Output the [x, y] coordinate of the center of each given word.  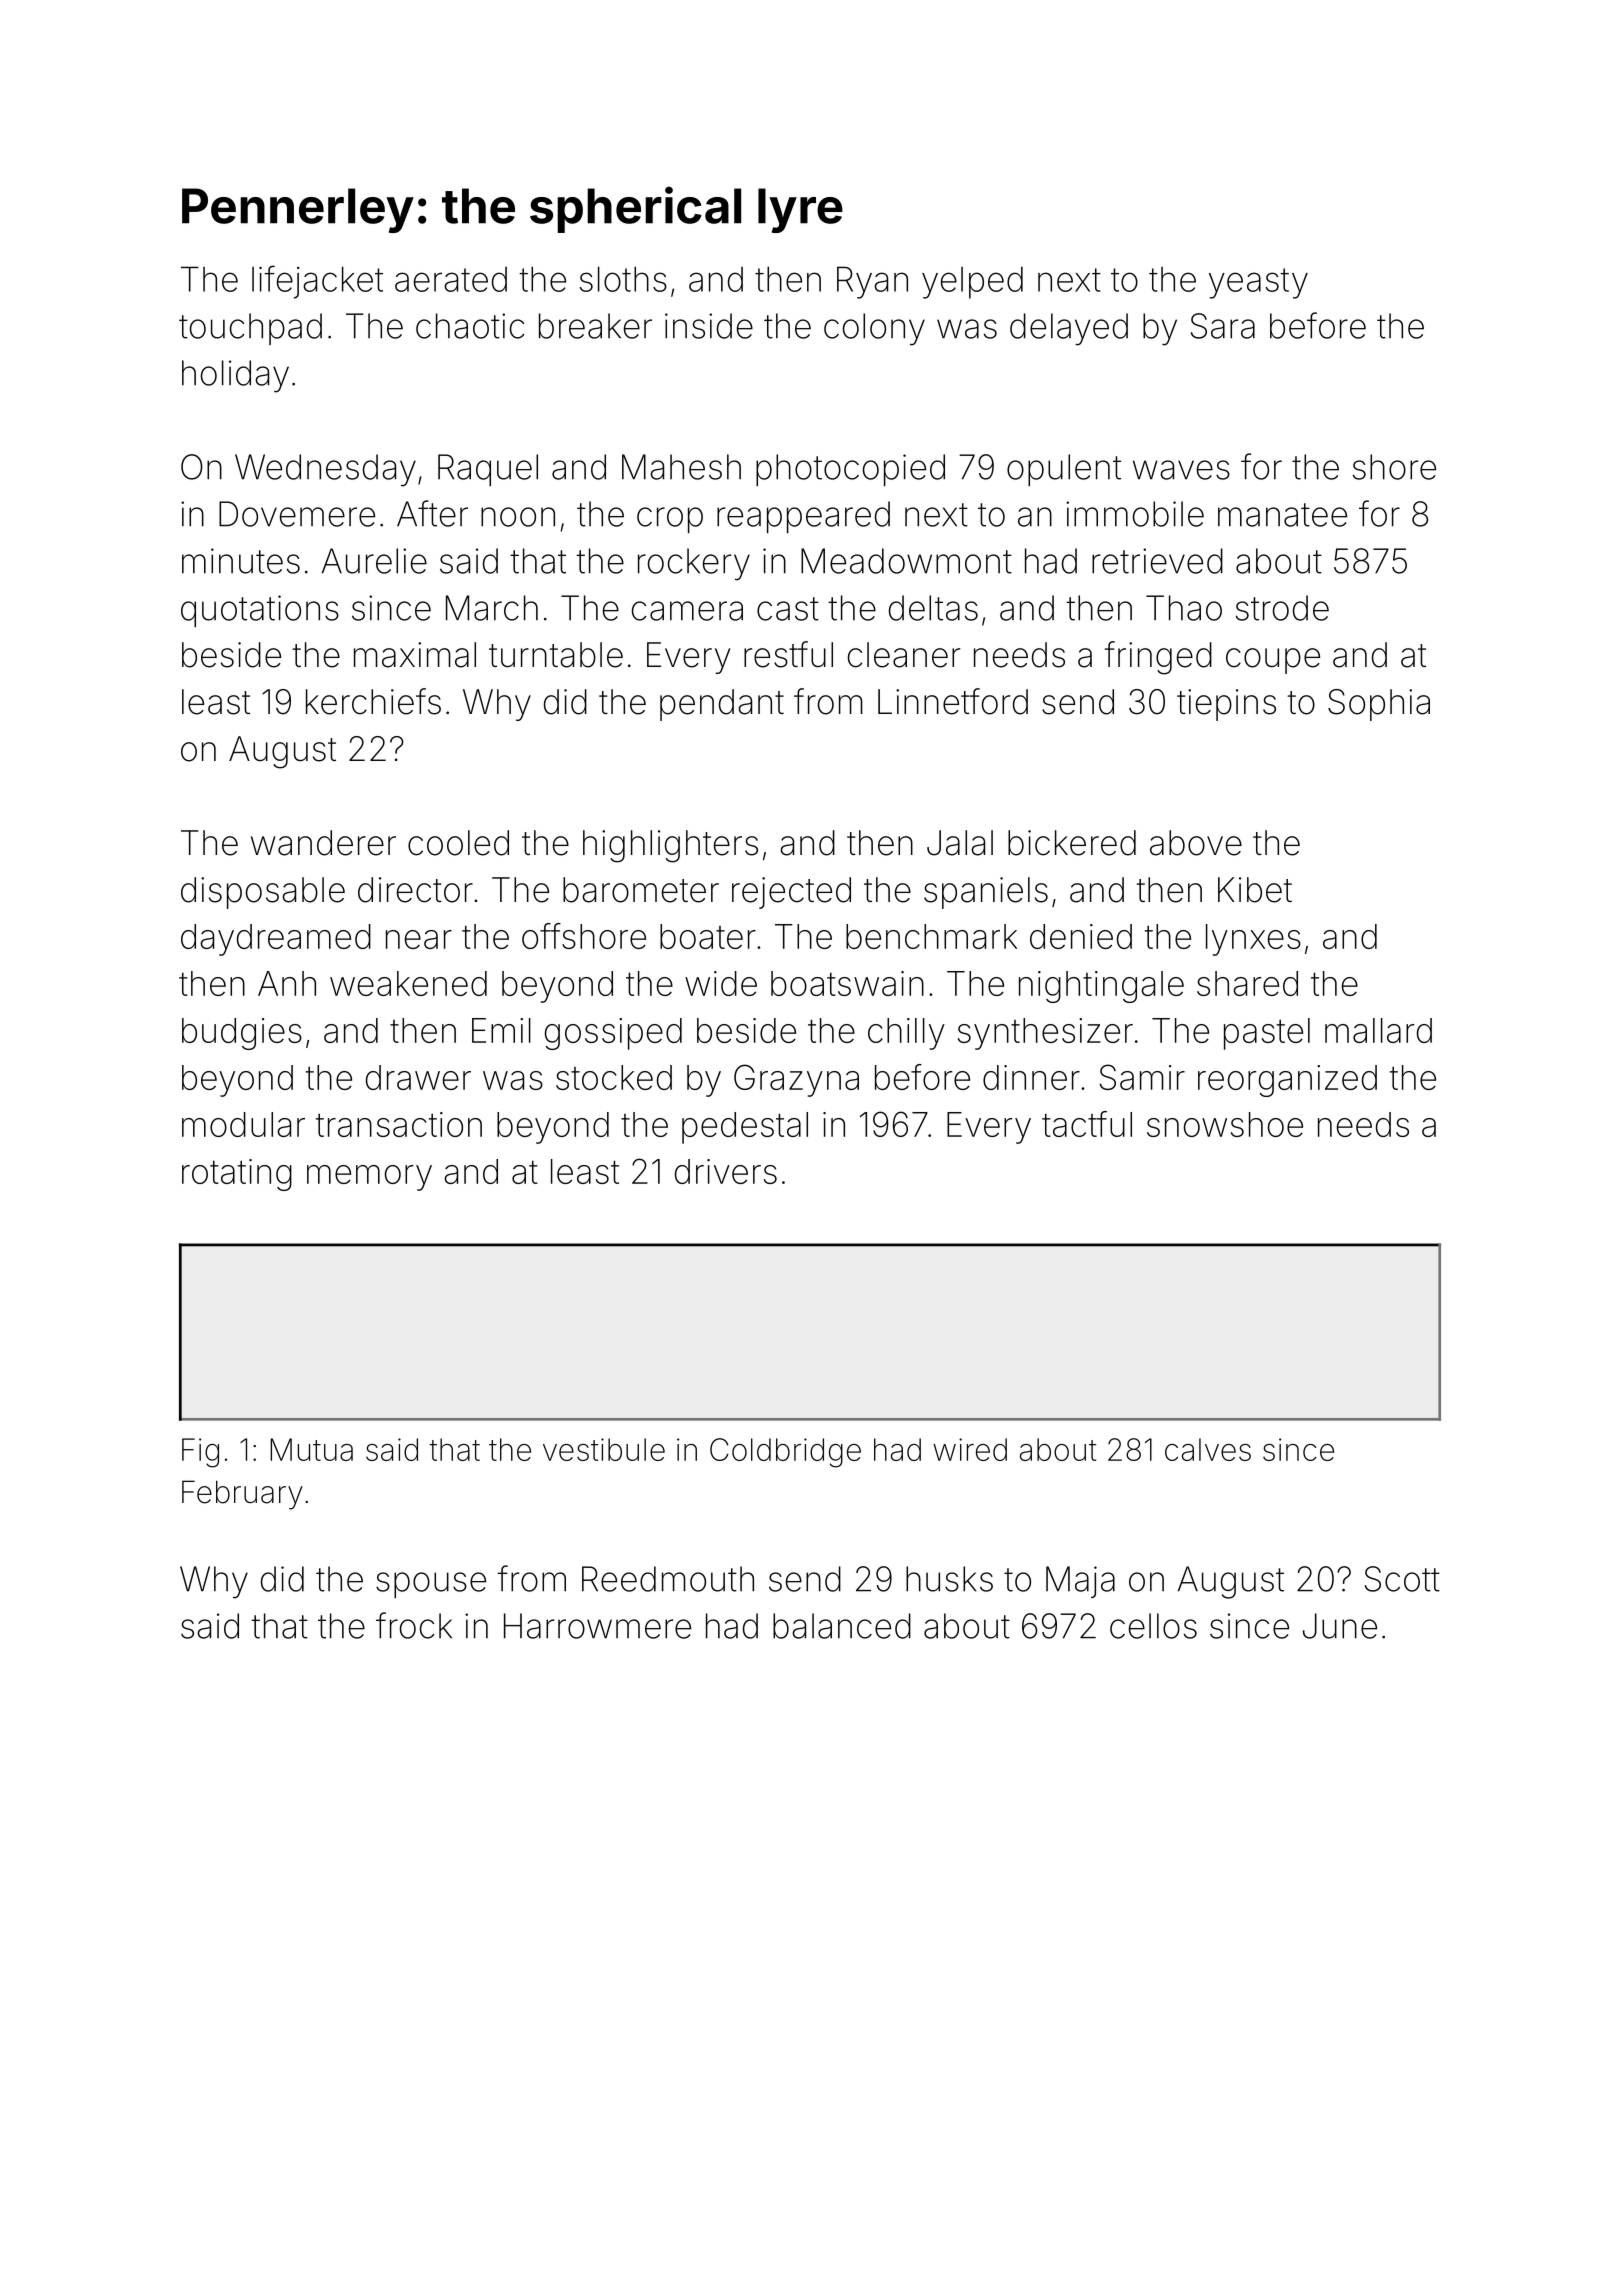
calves [1208, 1449]
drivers [726, 1171]
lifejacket [317, 282]
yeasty [1258, 283]
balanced [842, 1626]
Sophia [1379, 705]
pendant [722, 705]
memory [369, 1178]
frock [414, 1625]
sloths [623, 279]
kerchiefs [373, 701]
